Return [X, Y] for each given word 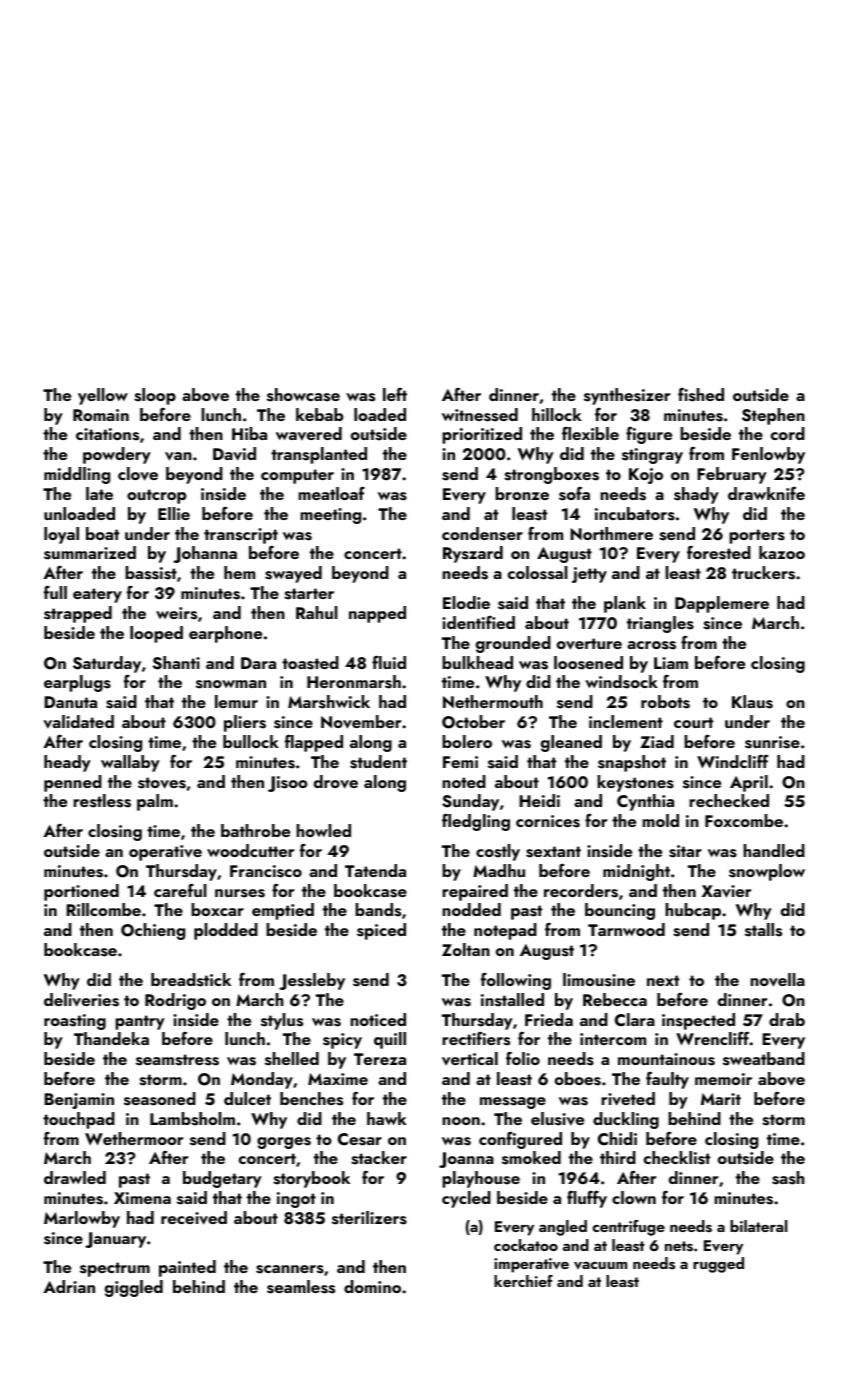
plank [625, 604]
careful [180, 890]
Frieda [549, 1019]
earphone [225, 634]
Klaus [752, 702]
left [395, 394]
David [234, 454]
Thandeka [111, 1038]
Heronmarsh [354, 682]
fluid [389, 662]
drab [787, 1019]
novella [777, 980]
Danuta [70, 702]
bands [378, 910]
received [194, 1218]
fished [701, 395]
